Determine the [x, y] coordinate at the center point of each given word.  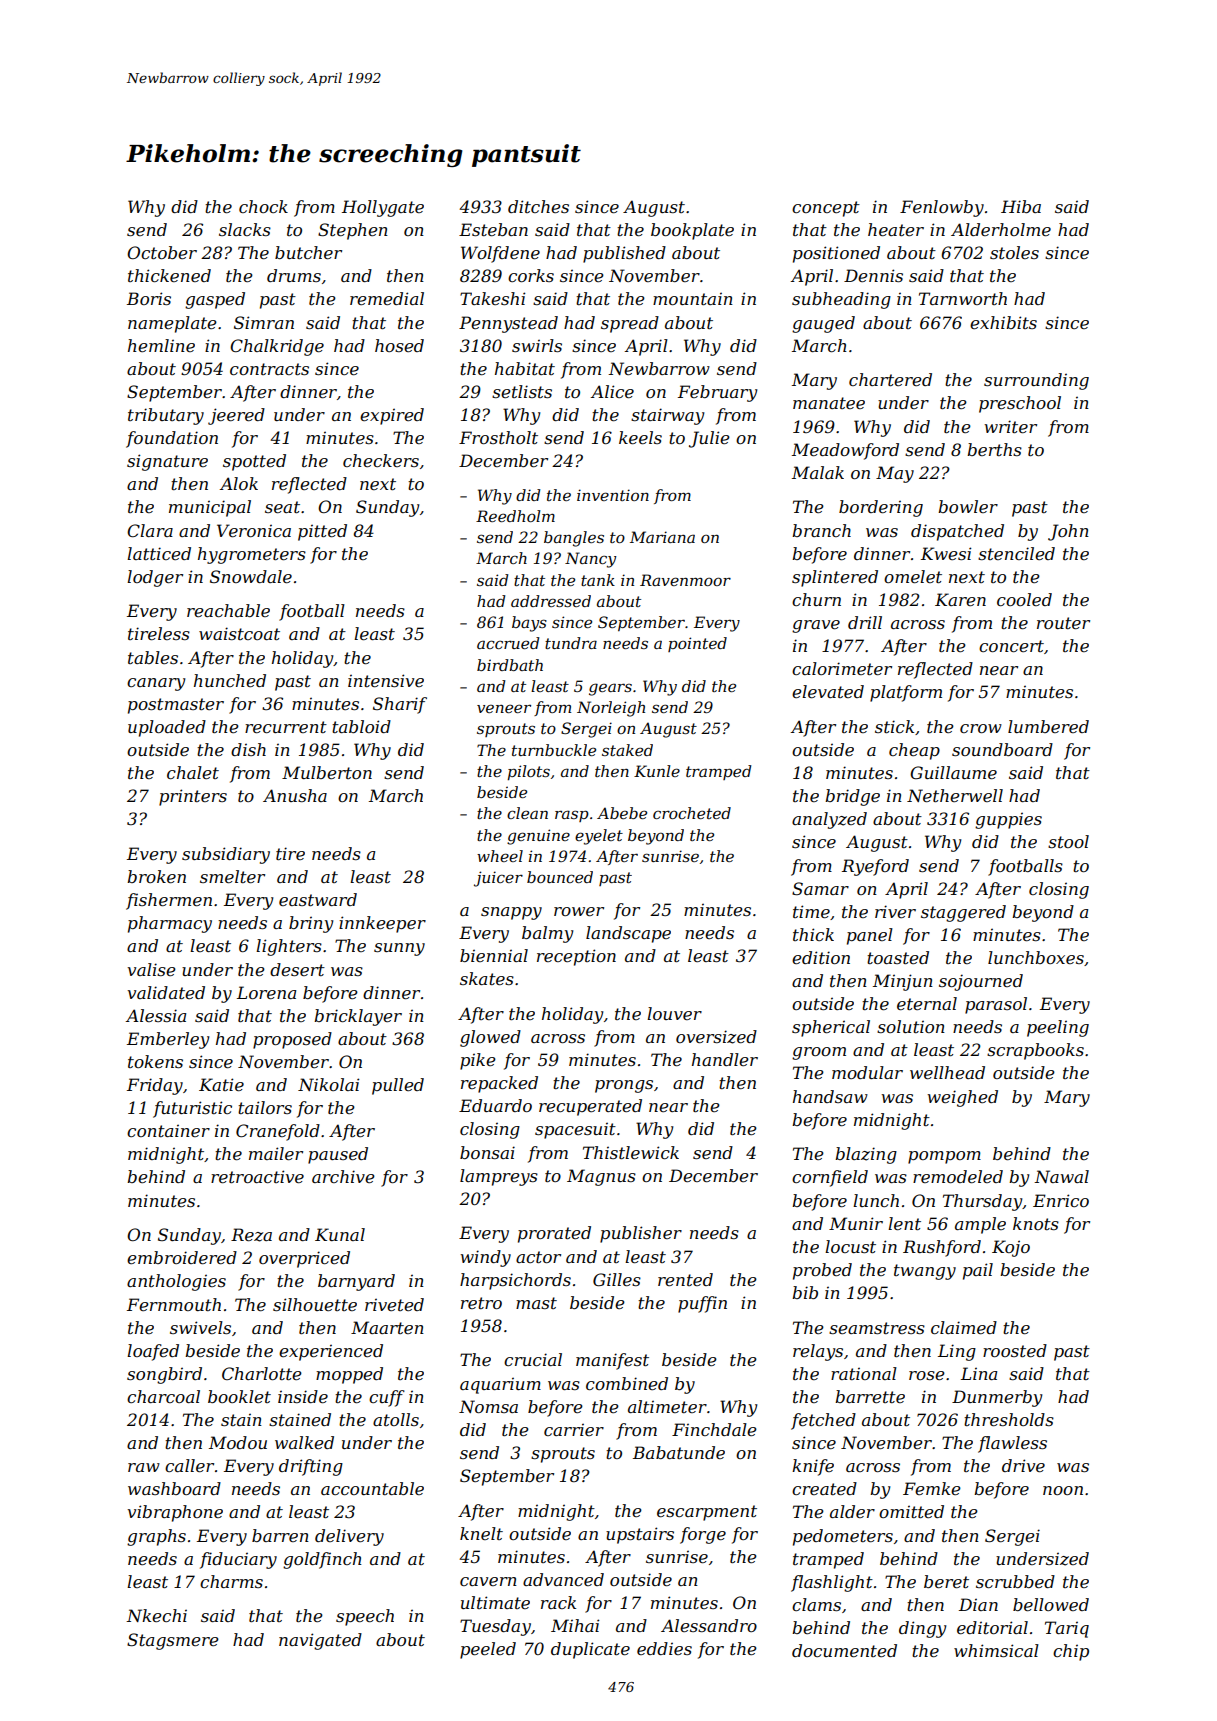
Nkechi [156, 1615]
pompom [944, 1157]
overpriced [304, 1259]
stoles [1014, 252]
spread [630, 324]
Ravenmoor [685, 580]
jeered [236, 416]
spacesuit [575, 1130]
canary [156, 684]
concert [1011, 646]
